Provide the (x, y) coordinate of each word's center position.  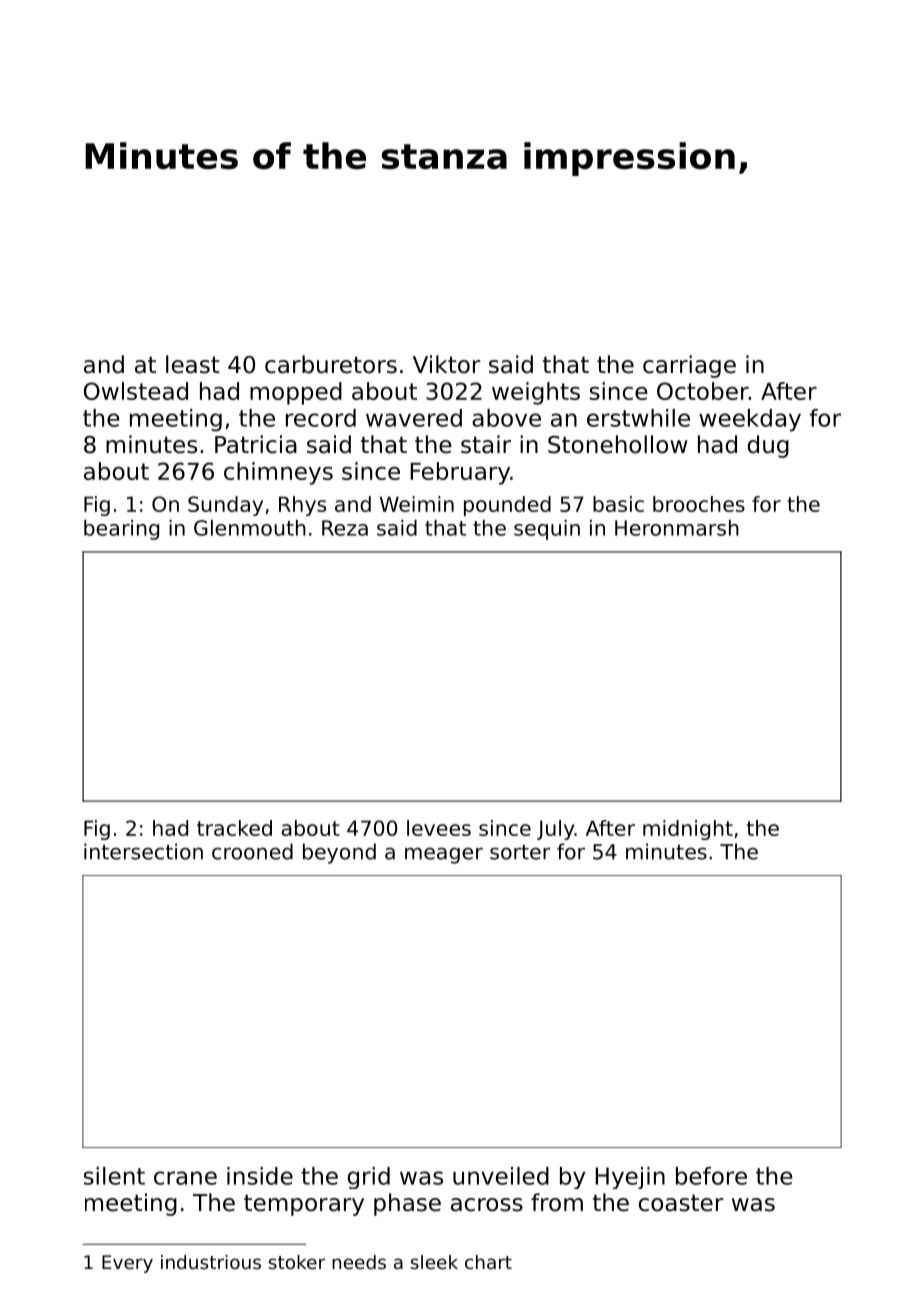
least (193, 364)
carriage (689, 366)
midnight (688, 830)
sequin (547, 530)
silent (114, 1176)
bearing (121, 530)
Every (127, 1264)
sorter (520, 852)
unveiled (501, 1176)
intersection (143, 851)
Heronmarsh (677, 528)
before (711, 1176)
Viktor (447, 364)
